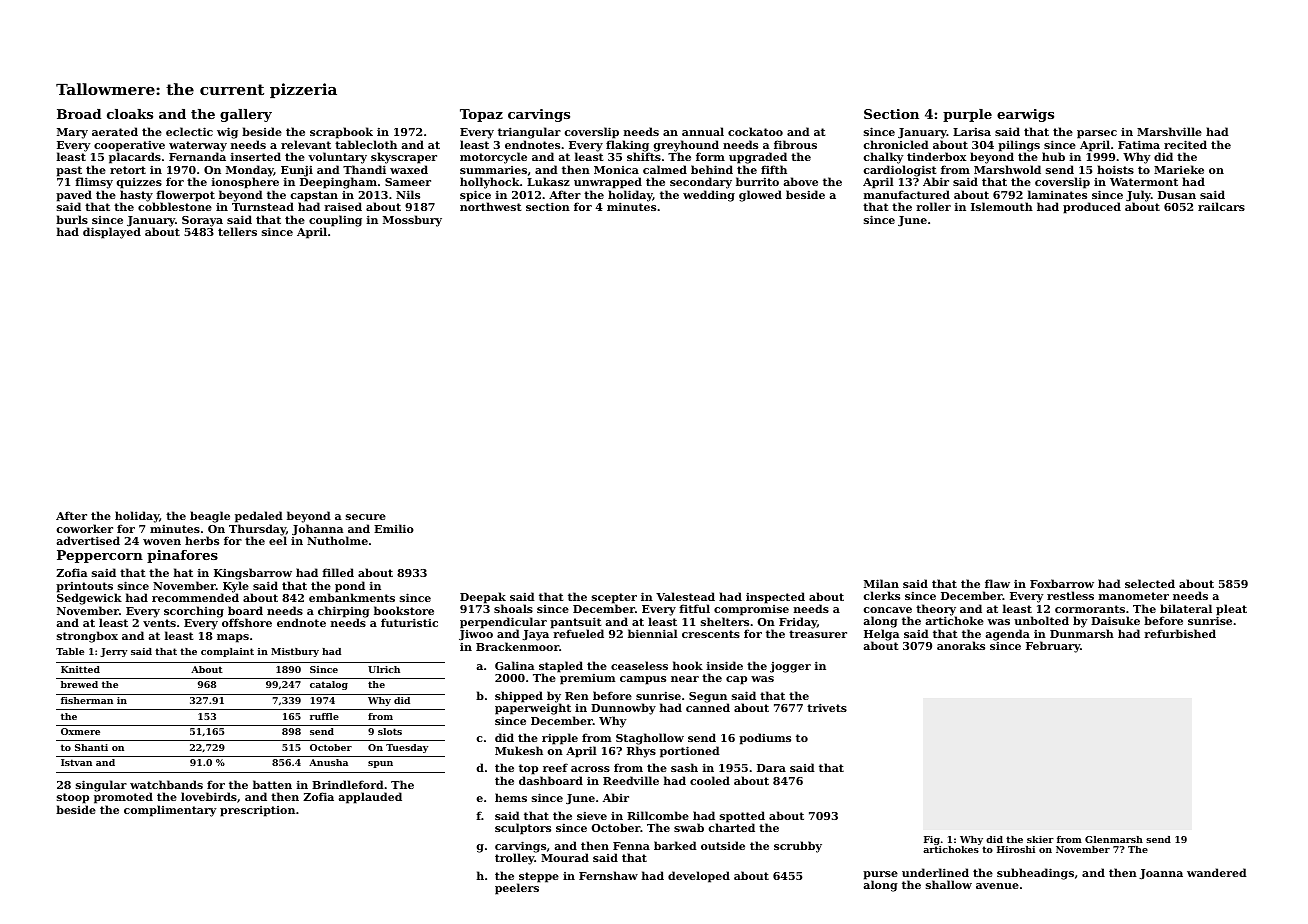 The width and height of the screenshot is (1308, 924). Describe the element at coordinates (412, 221) in the screenshot. I see `Mossbury` at that location.
